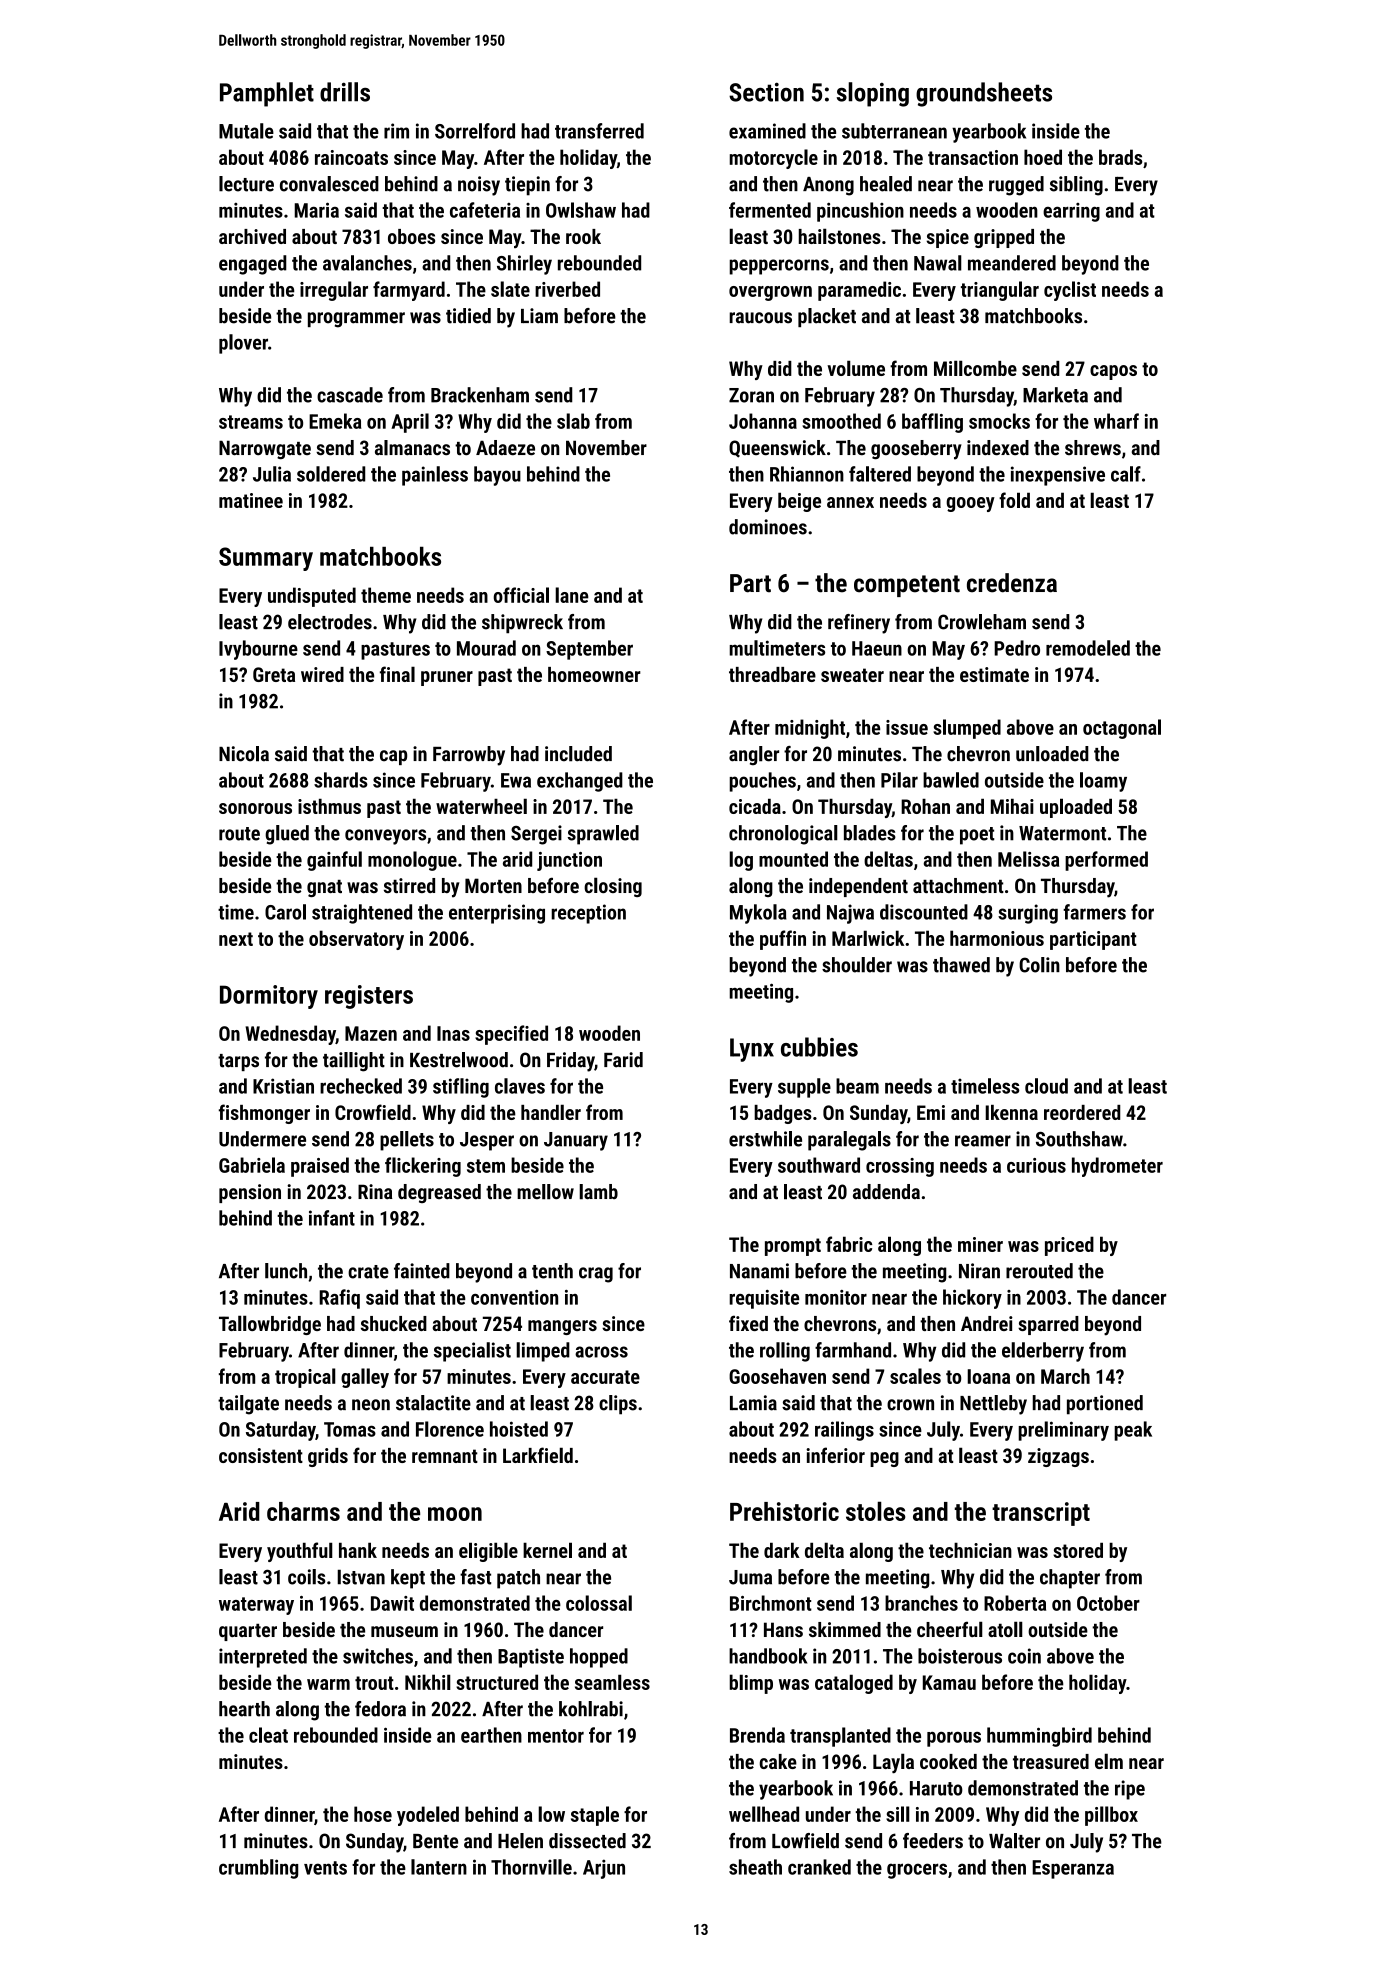 Image resolution: width=1386 pixels, height=1969 pixels. I want to click on riverbed, so click(567, 289).
